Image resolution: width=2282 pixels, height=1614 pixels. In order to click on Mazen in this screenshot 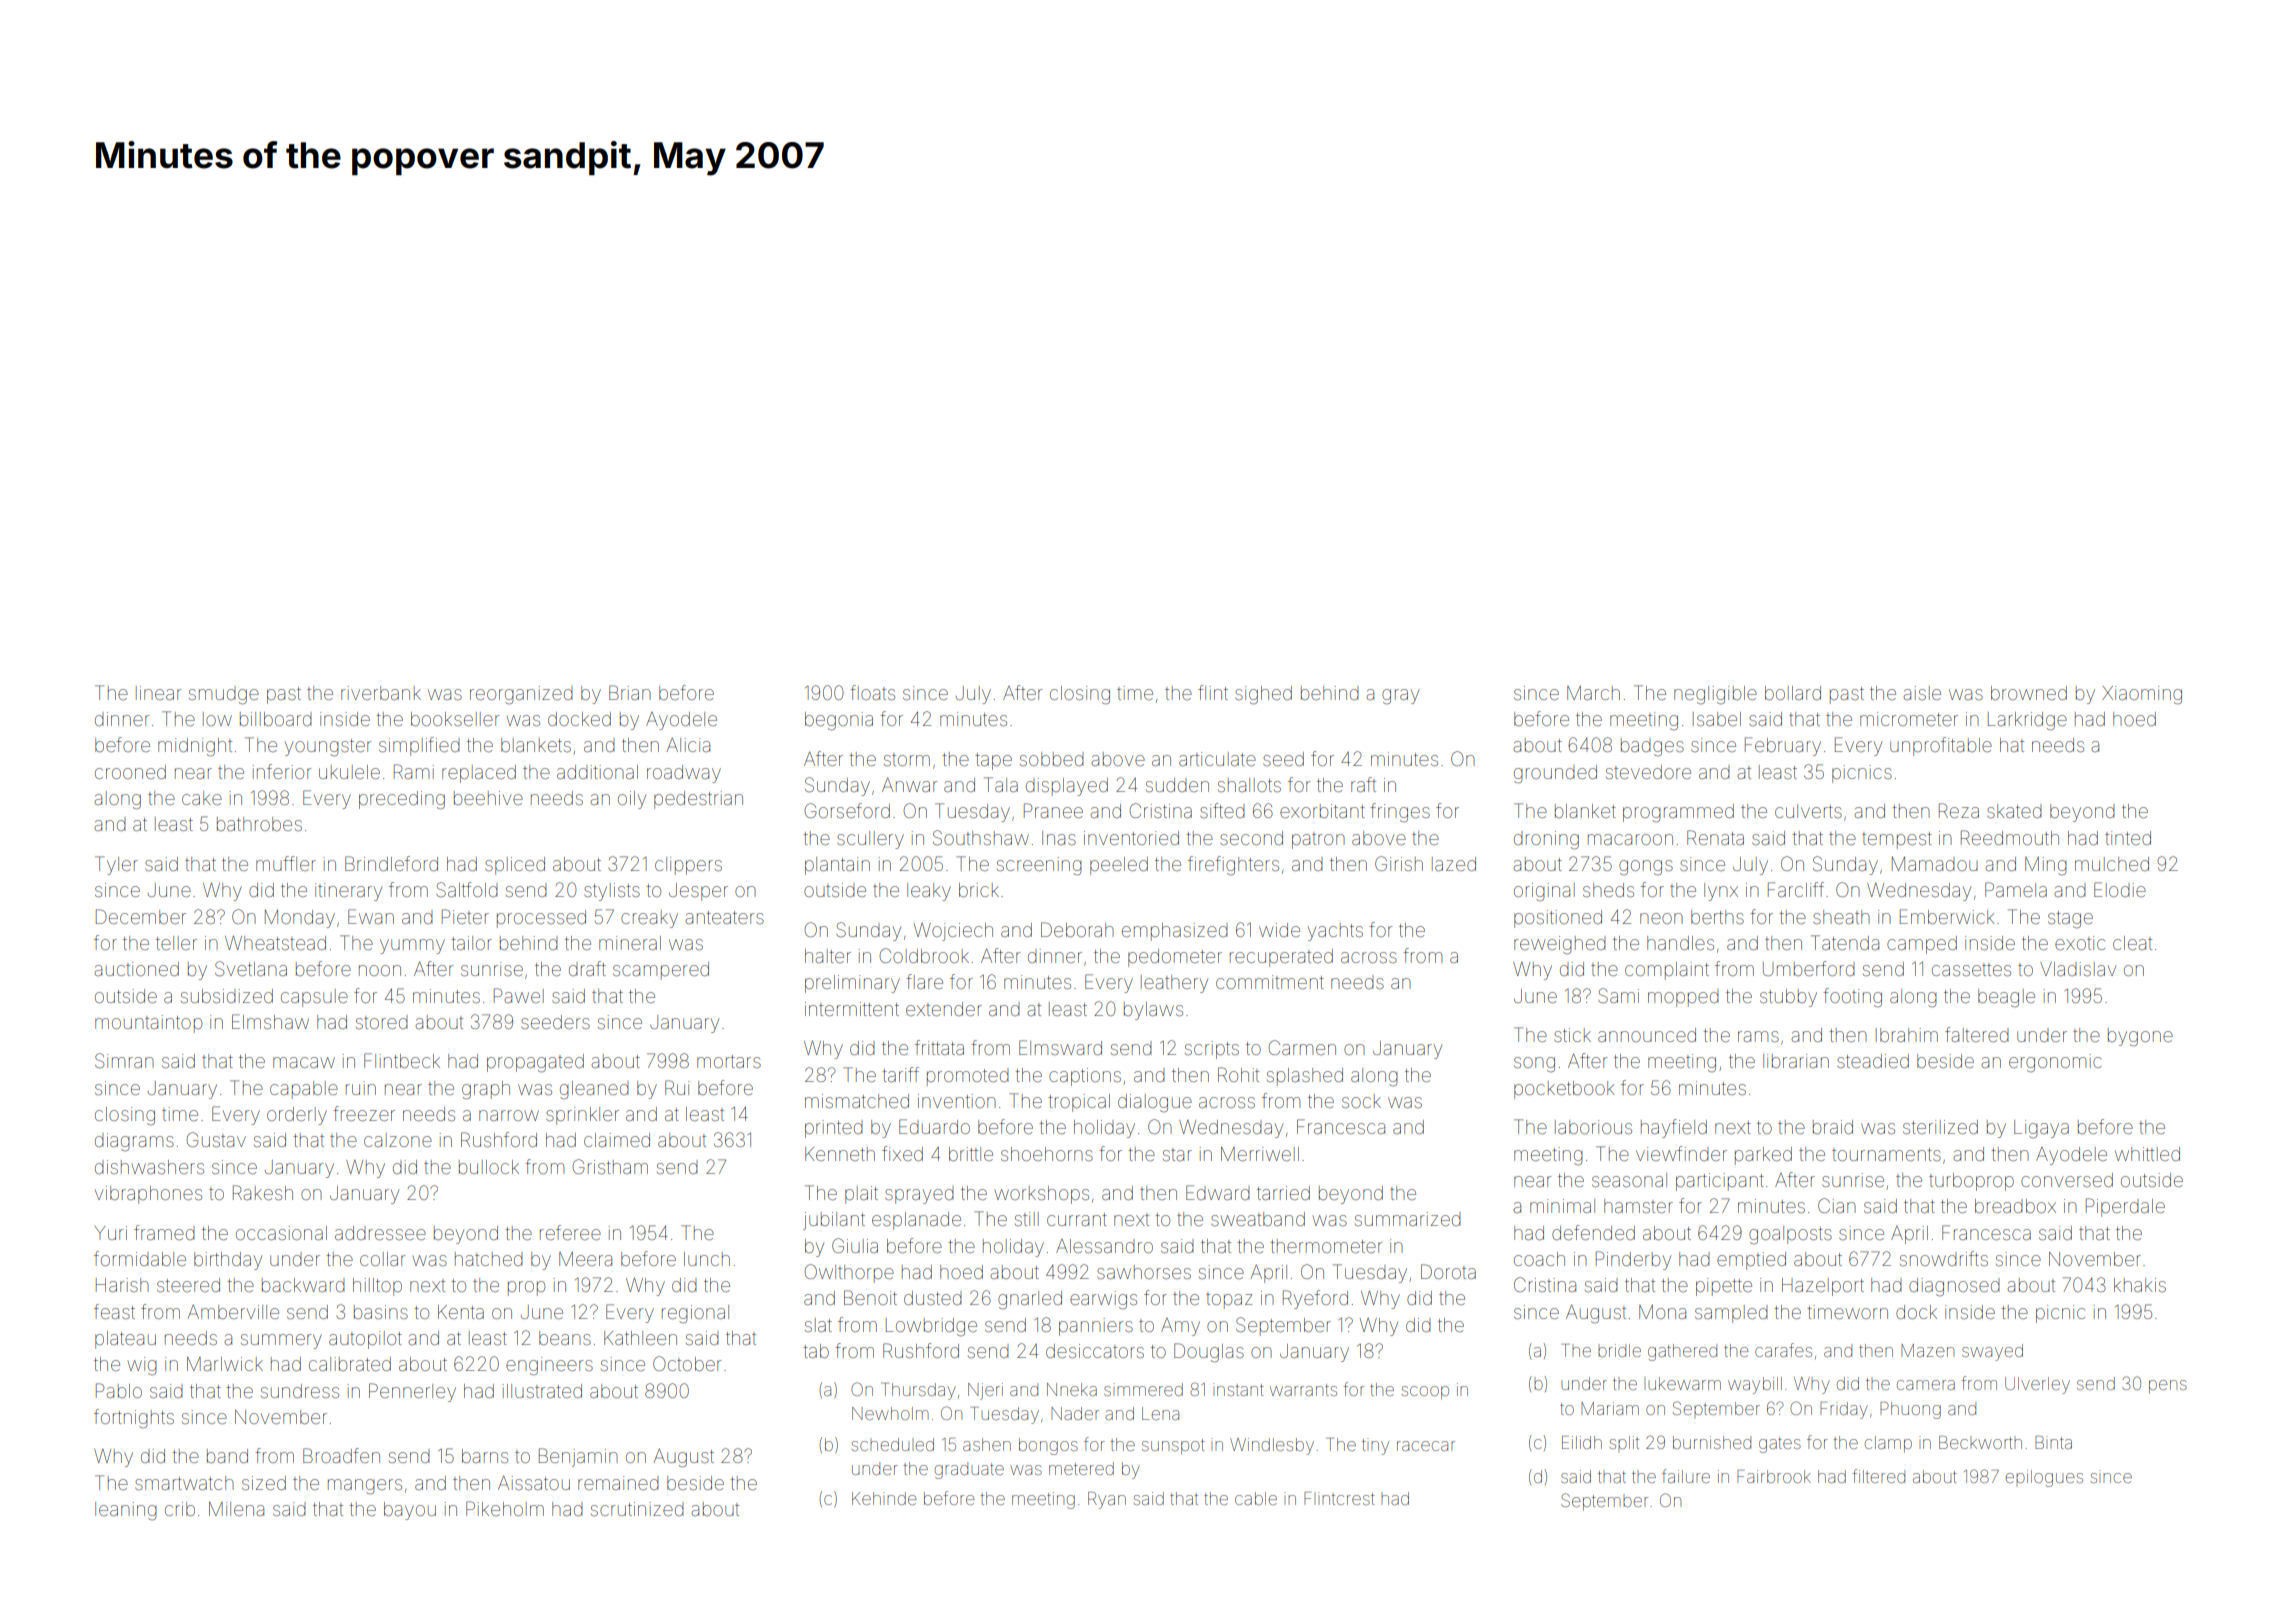, I will do `click(1927, 1350)`.
